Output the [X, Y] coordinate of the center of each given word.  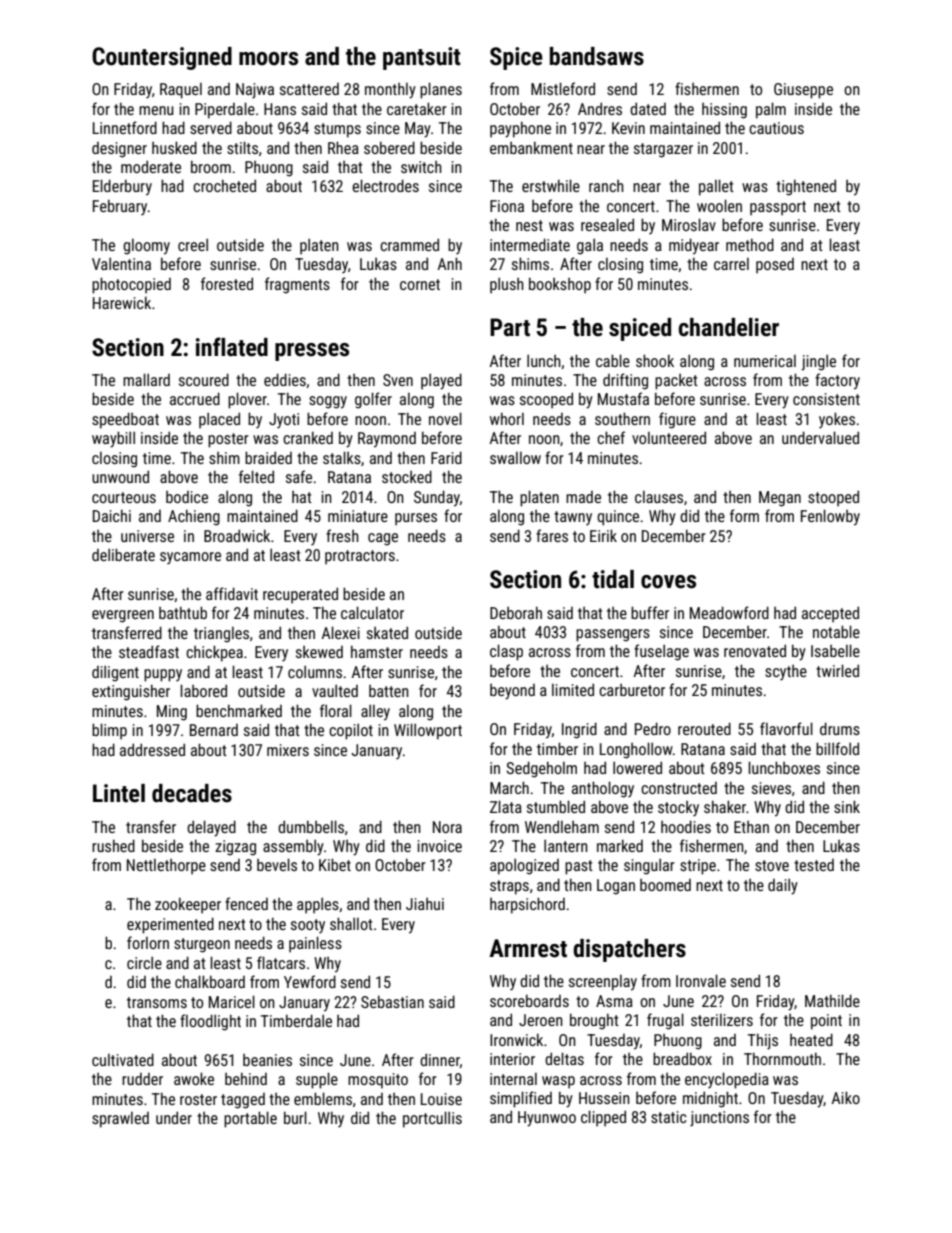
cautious [776, 128]
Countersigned [162, 58]
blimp [109, 731]
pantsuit [422, 58]
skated [387, 632]
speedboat [125, 420]
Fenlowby [830, 517]
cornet [420, 284]
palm [771, 110]
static [669, 1117]
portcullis [432, 1119]
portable [250, 1119]
